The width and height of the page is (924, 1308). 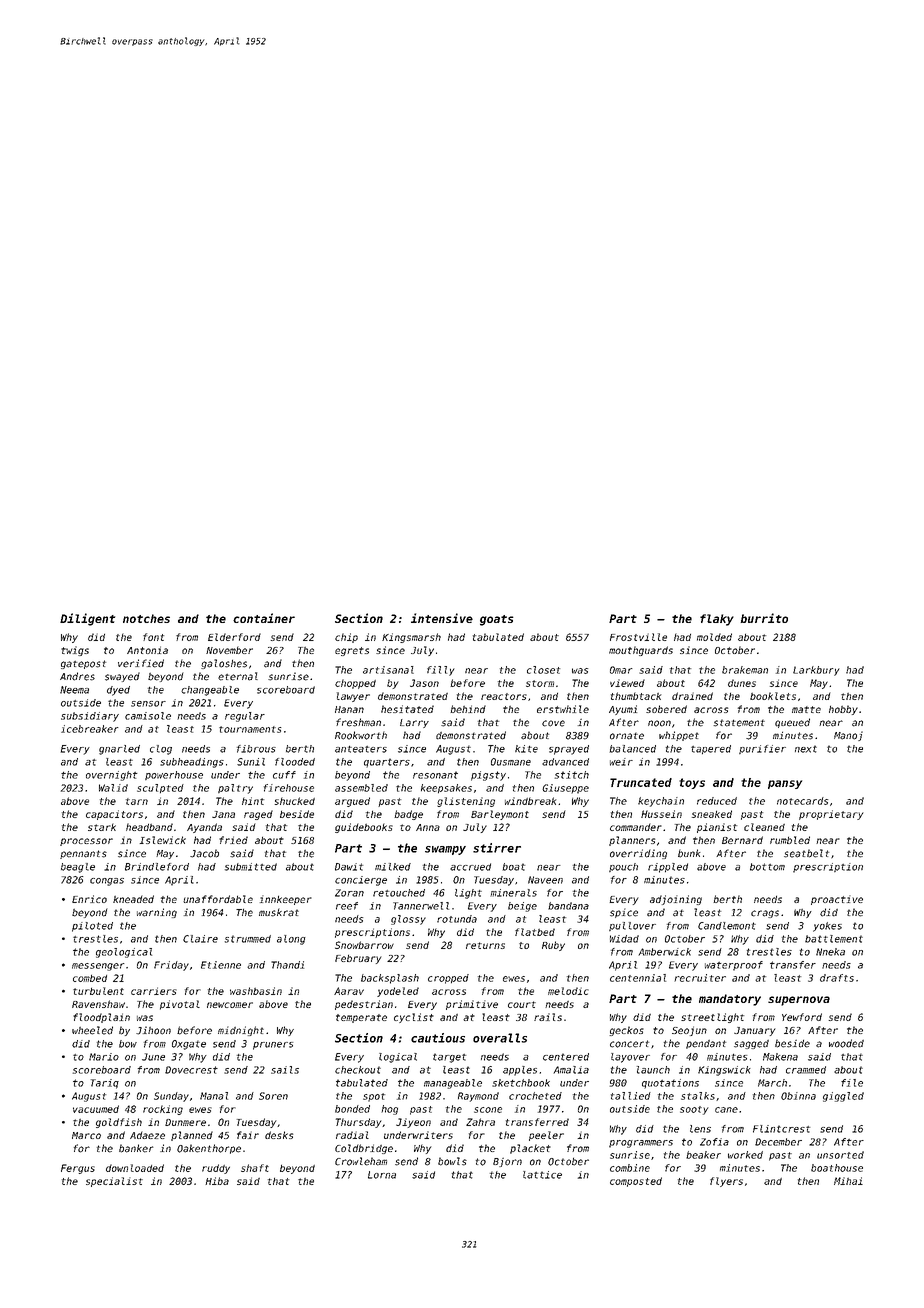 What do you see at coordinates (717, 620) in the page?
I see `flaky` at bounding box center [717, 620].
